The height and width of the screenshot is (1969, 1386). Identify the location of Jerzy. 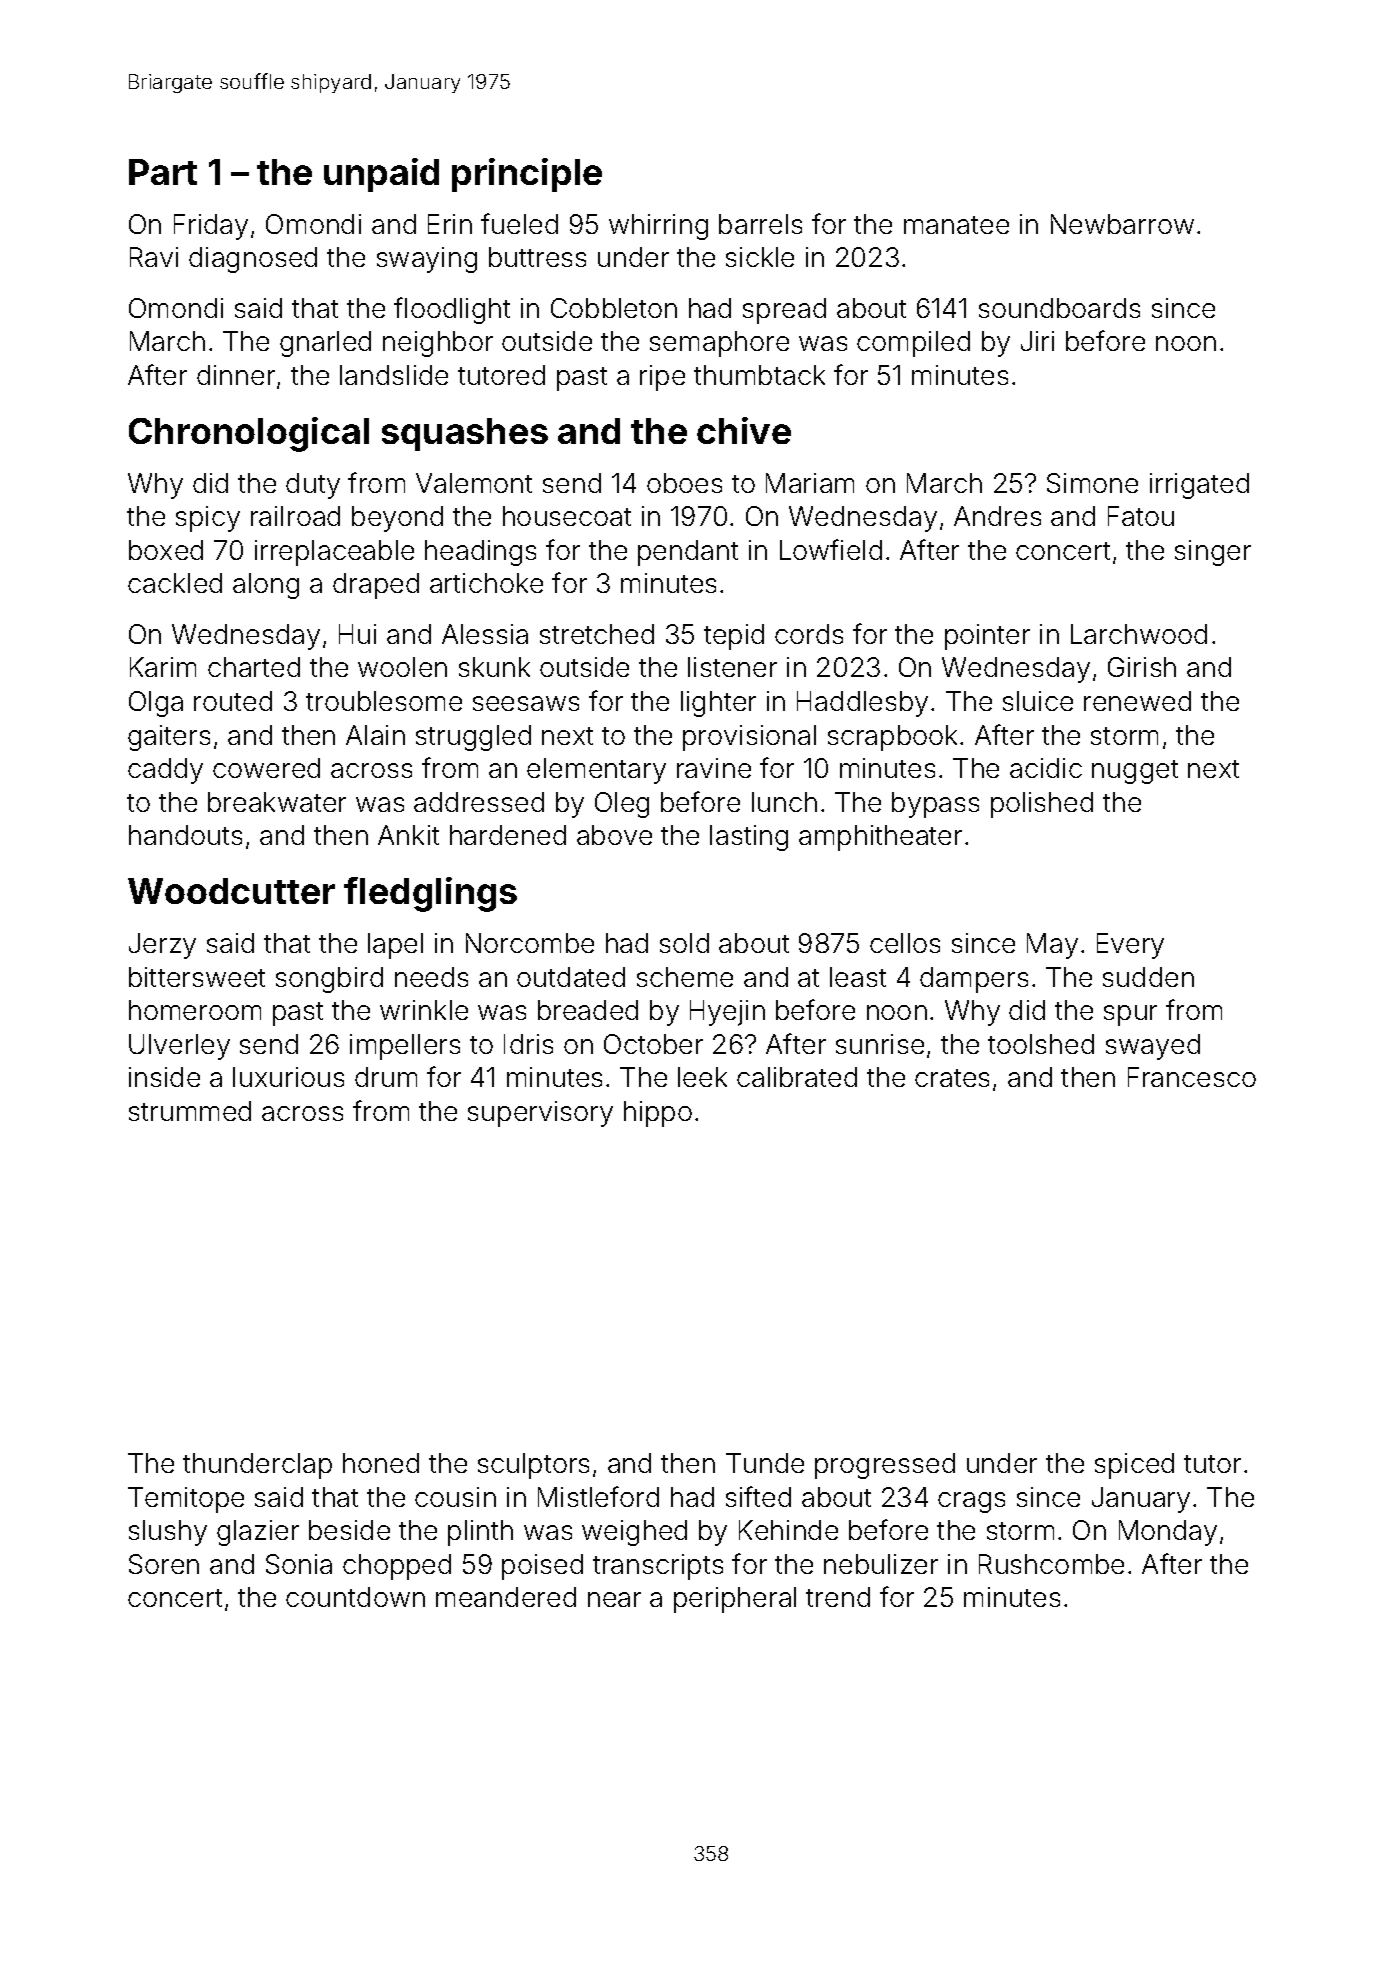
(162, 946).
